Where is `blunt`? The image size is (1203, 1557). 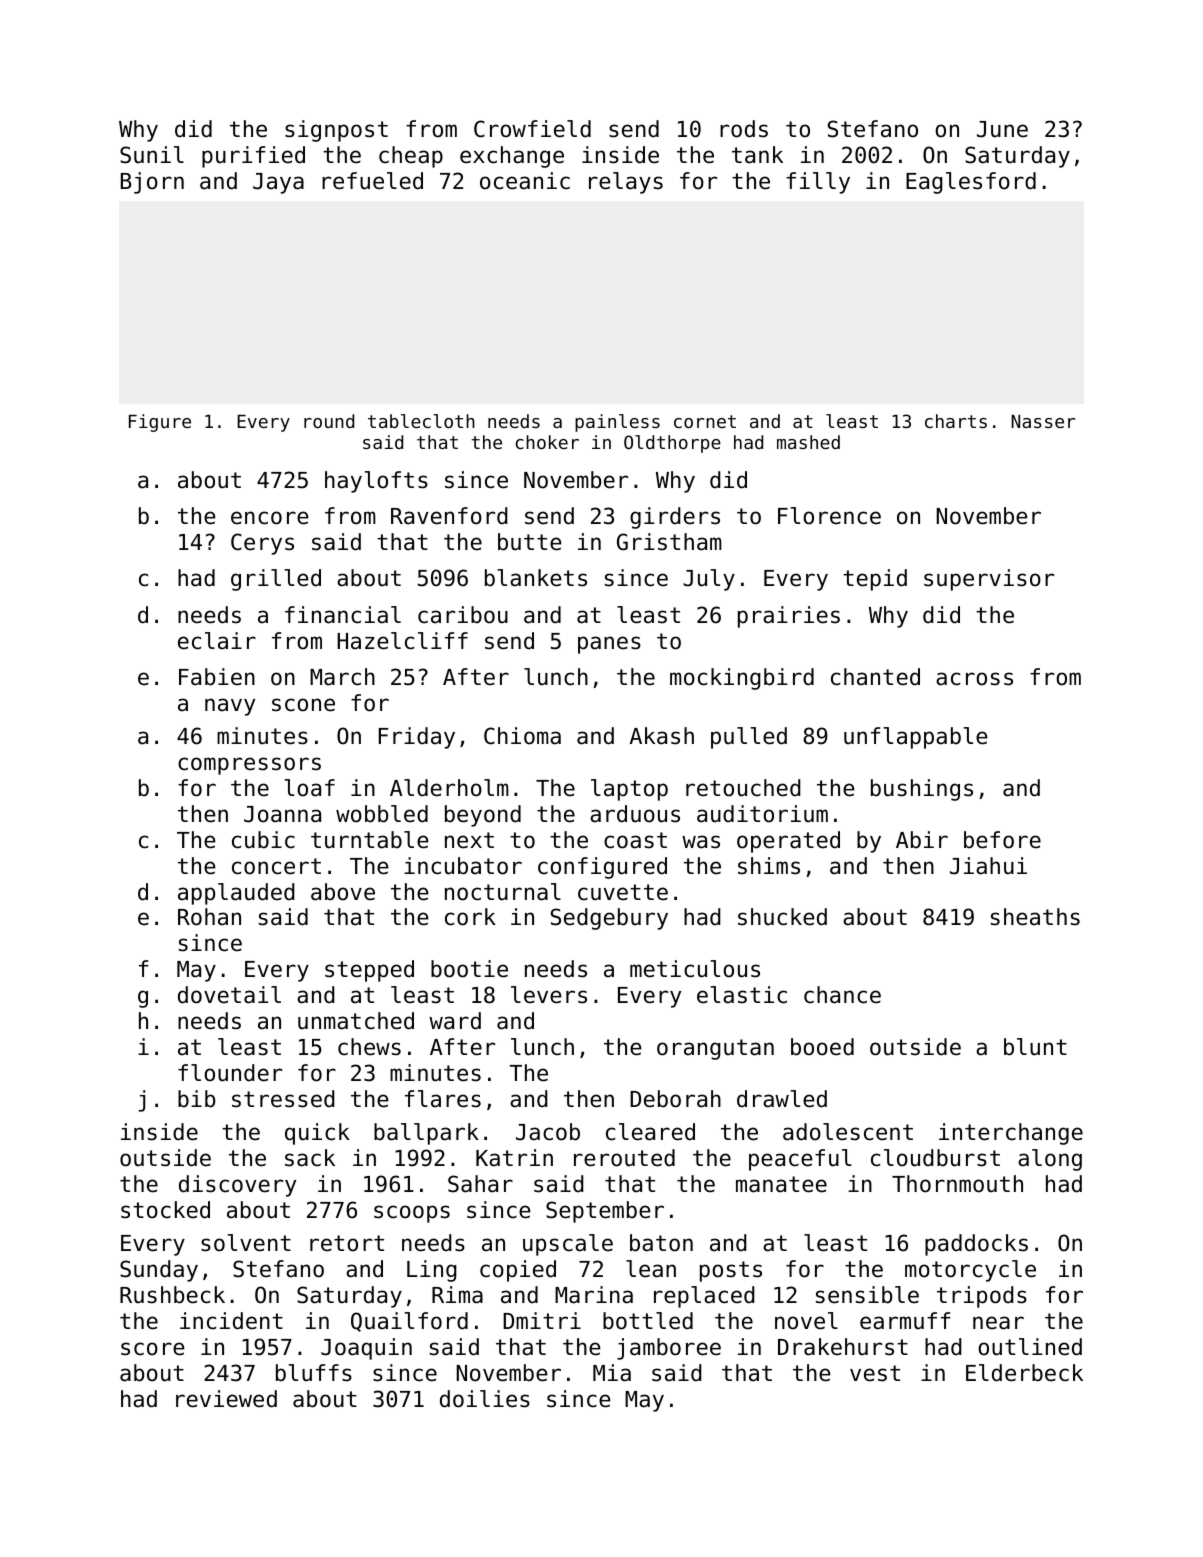 blunt is located at coordinates (1035, 1047).
